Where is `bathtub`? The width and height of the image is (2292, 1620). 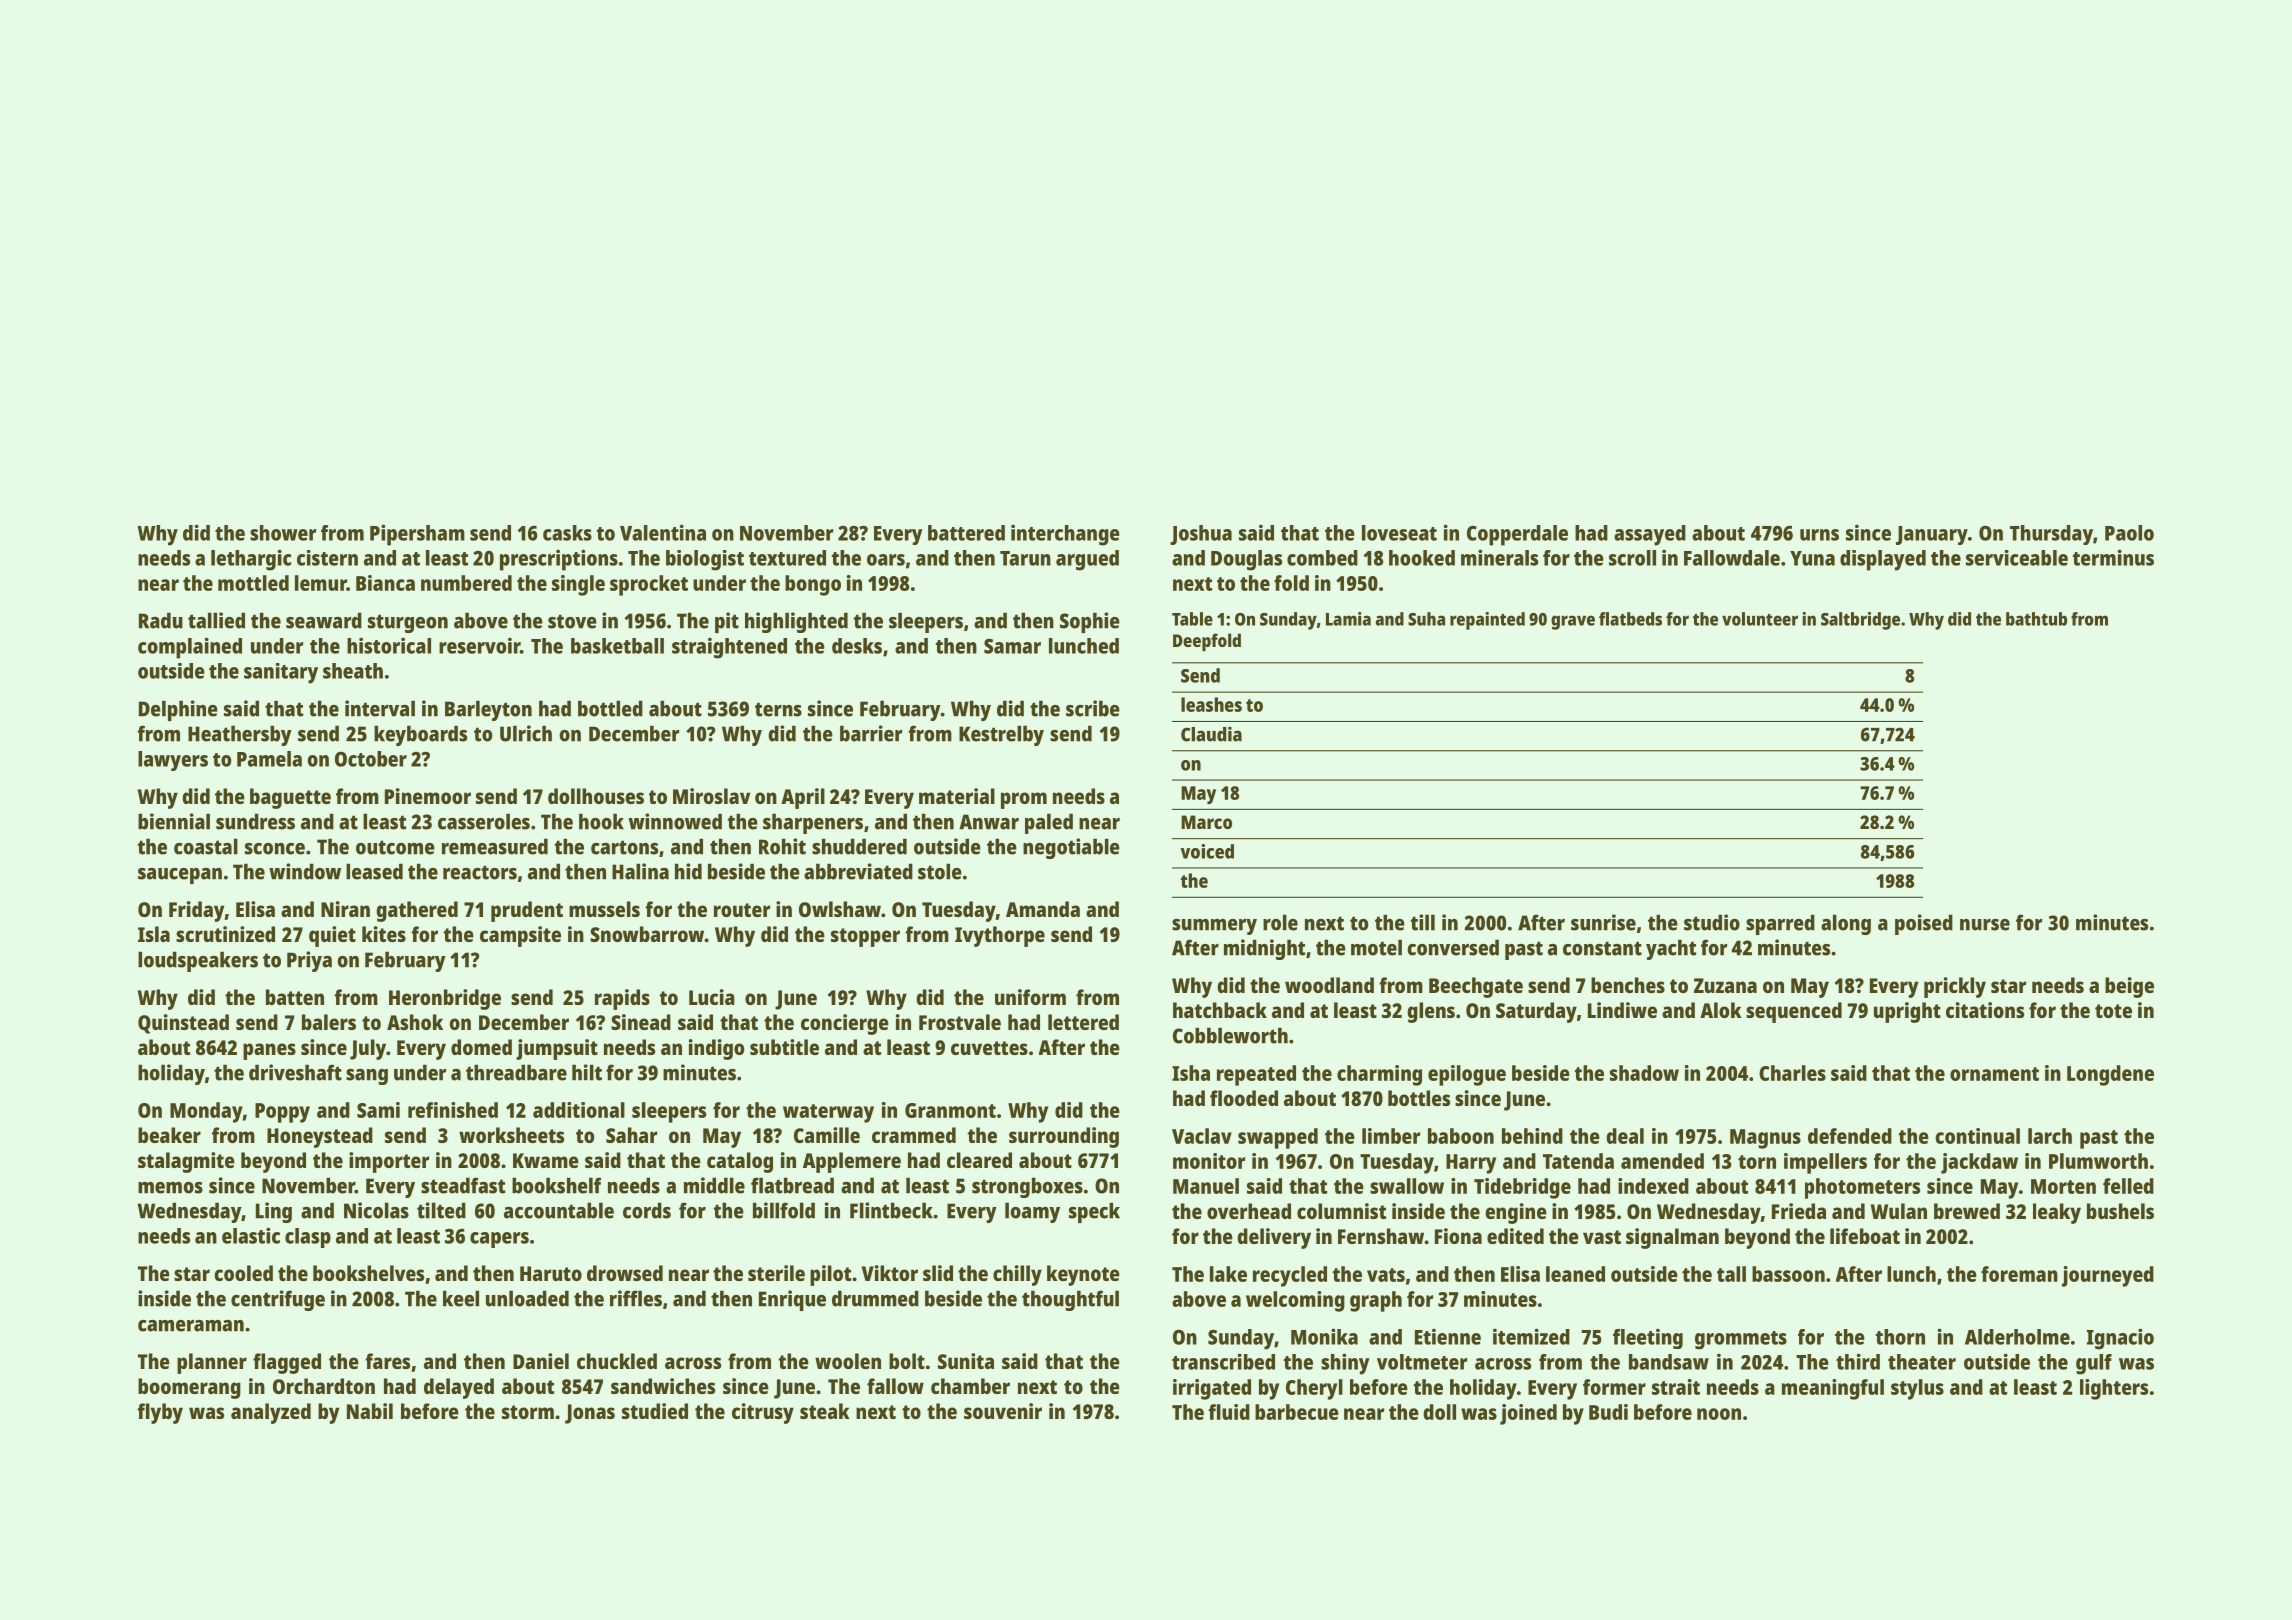 bathtub is located at coordinates (2036, 619).
